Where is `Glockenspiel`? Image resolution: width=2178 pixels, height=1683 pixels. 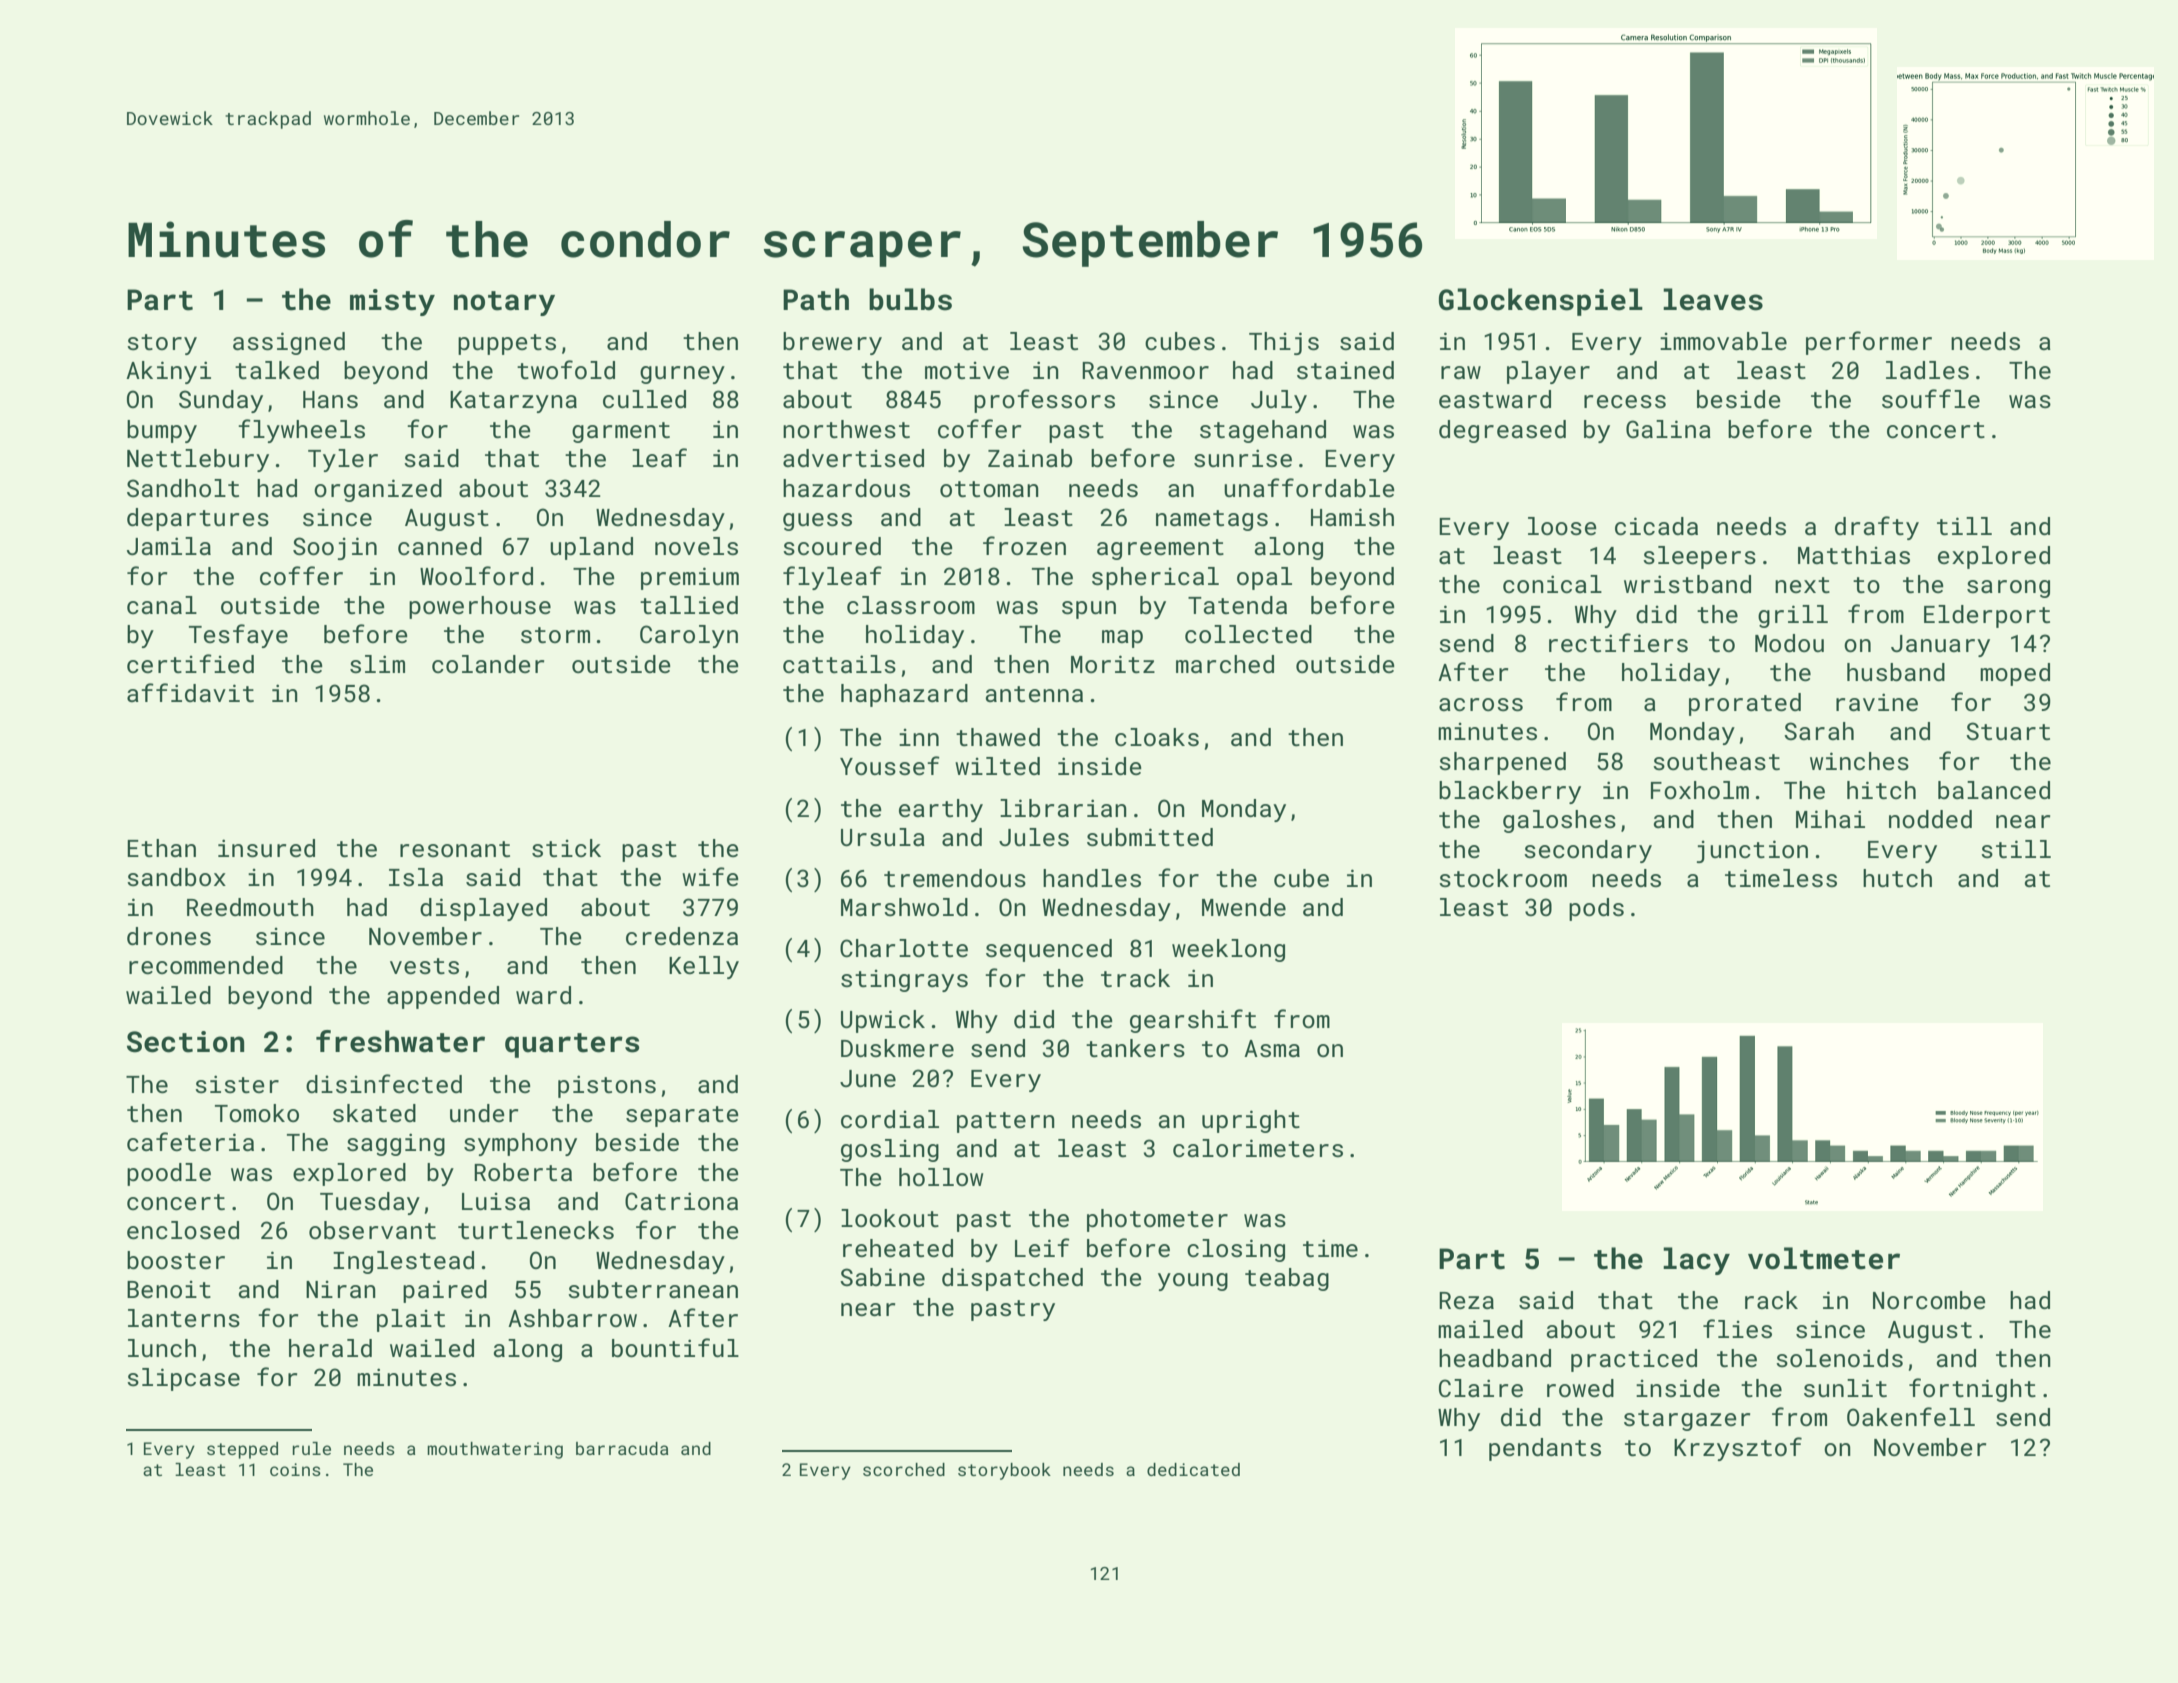 Glockenspiel is located at coordinates (1541, 302).
